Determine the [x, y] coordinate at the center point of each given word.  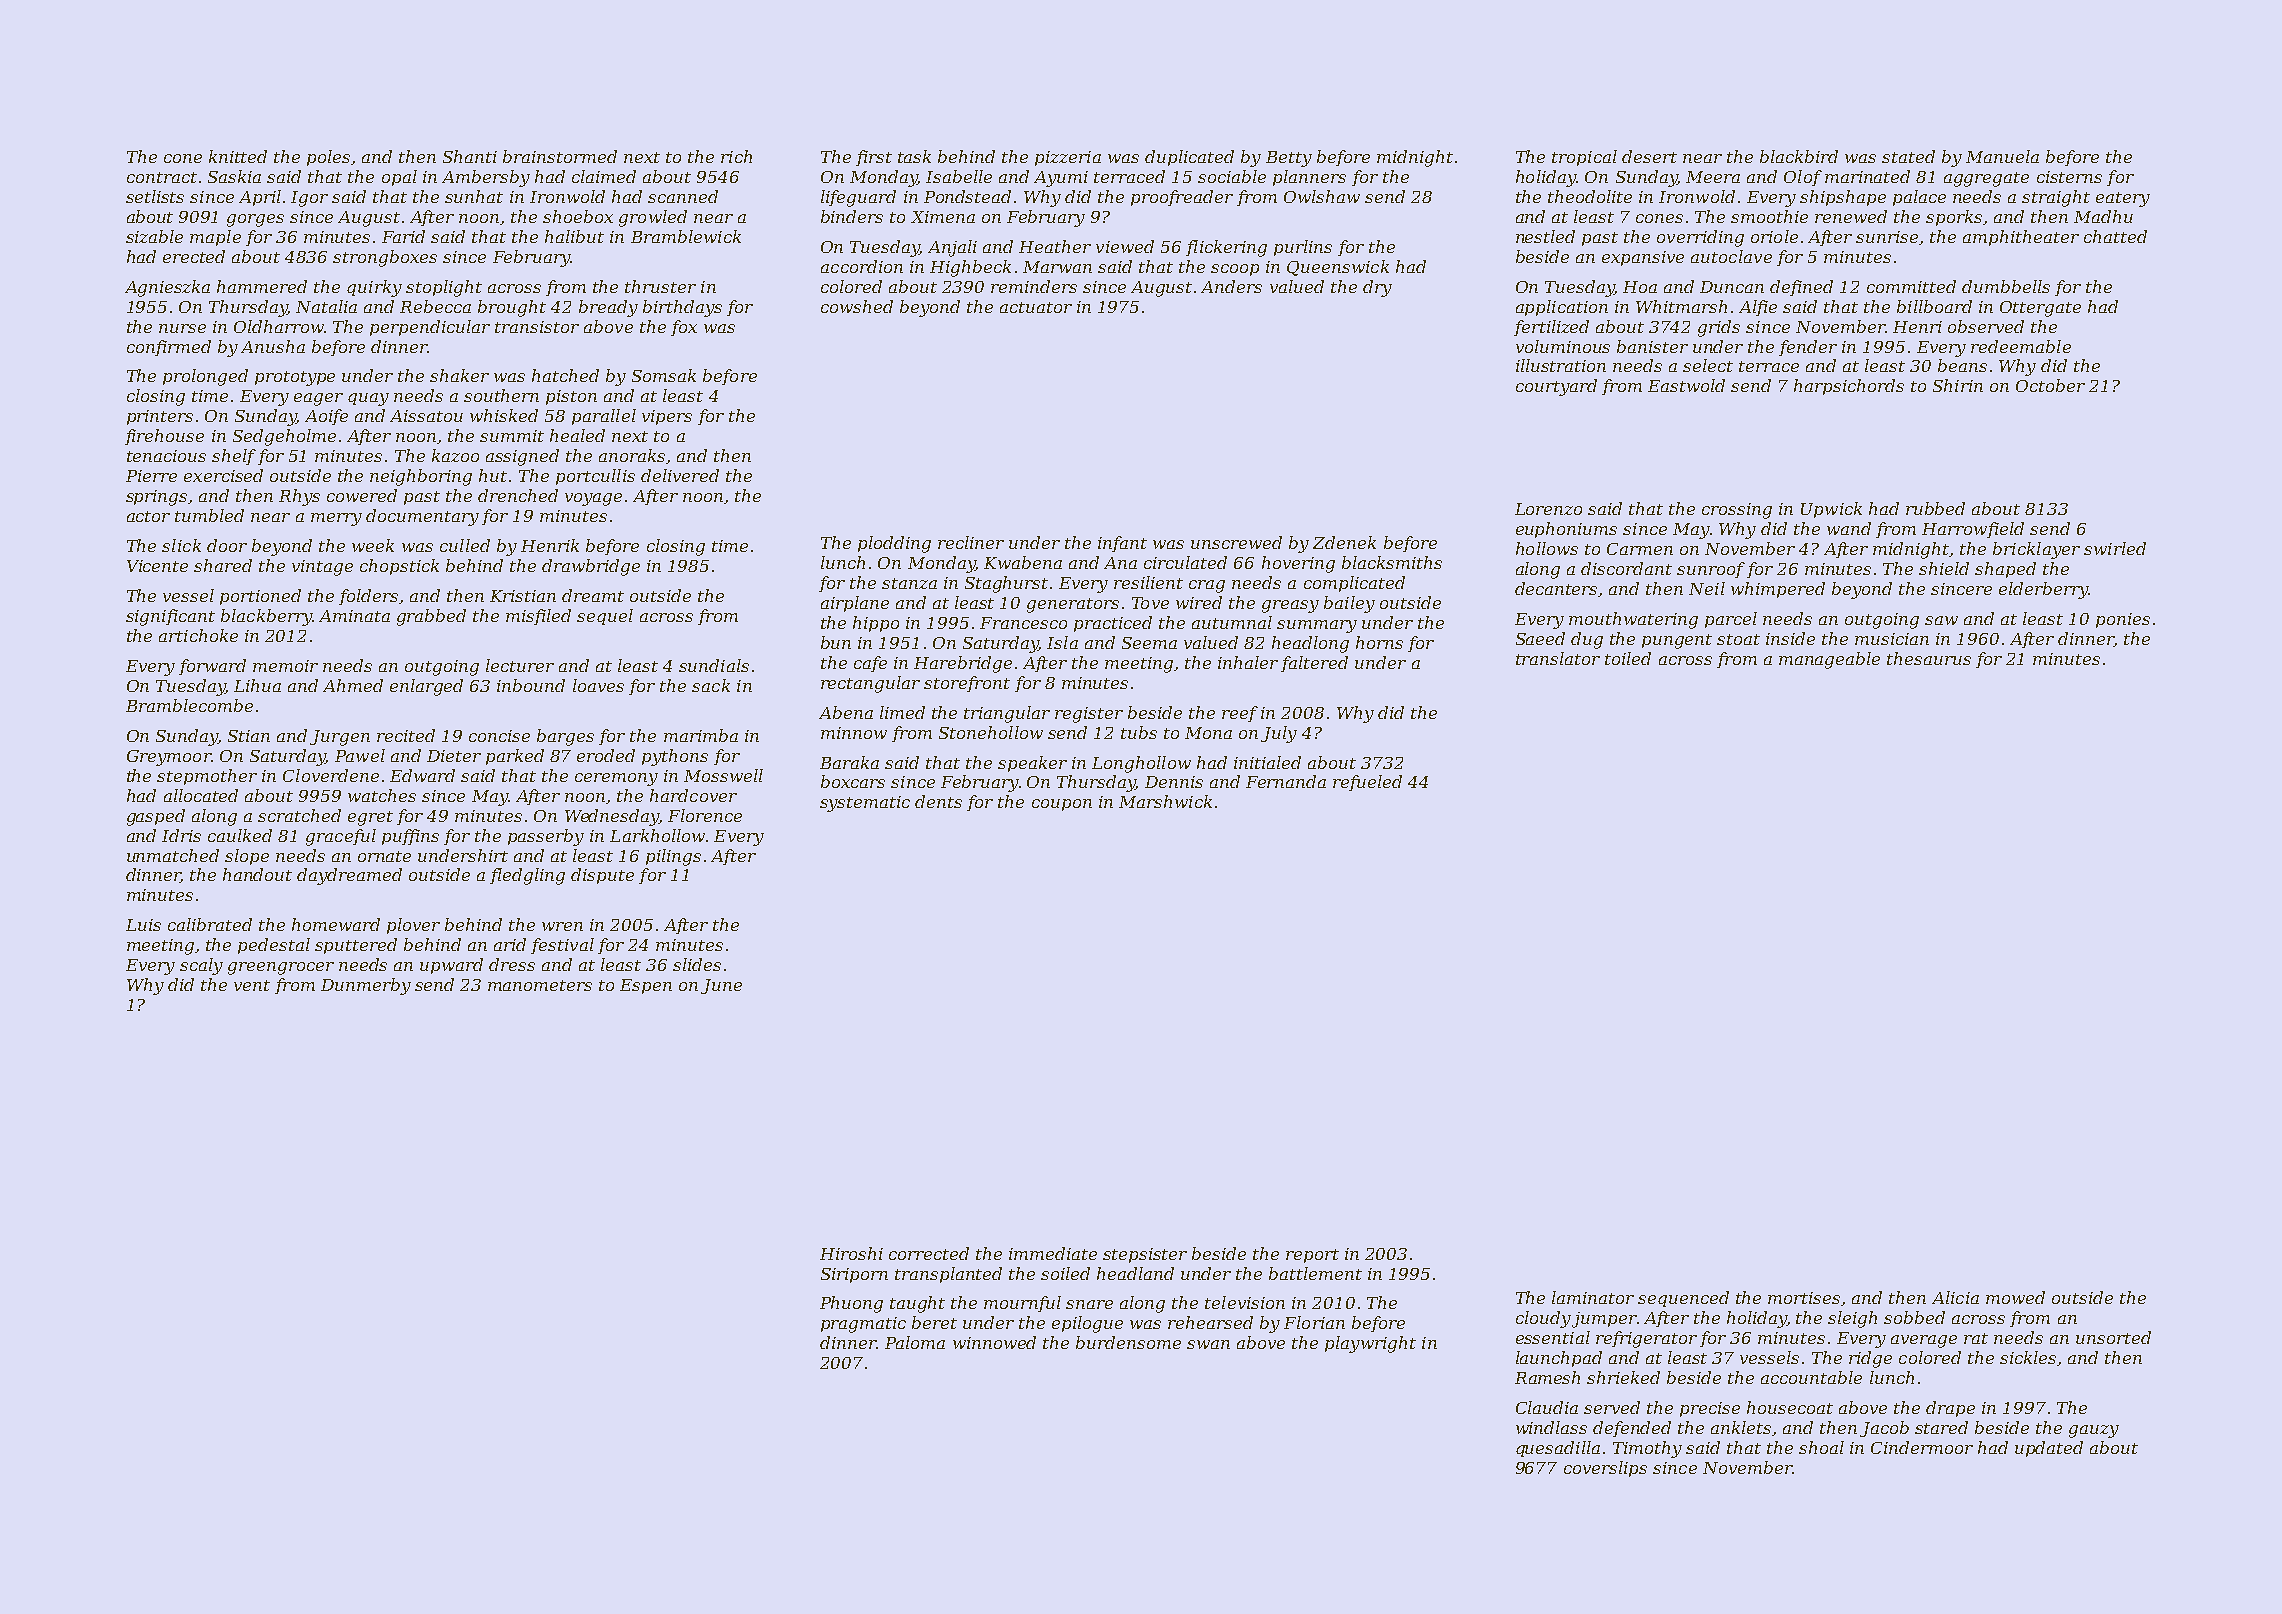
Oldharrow [279, 326]
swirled [2115, 548]
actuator [1036, 307]
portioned [260, 597]
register [1089, 715]
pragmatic [863, 1325]
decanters [1557, 589]
